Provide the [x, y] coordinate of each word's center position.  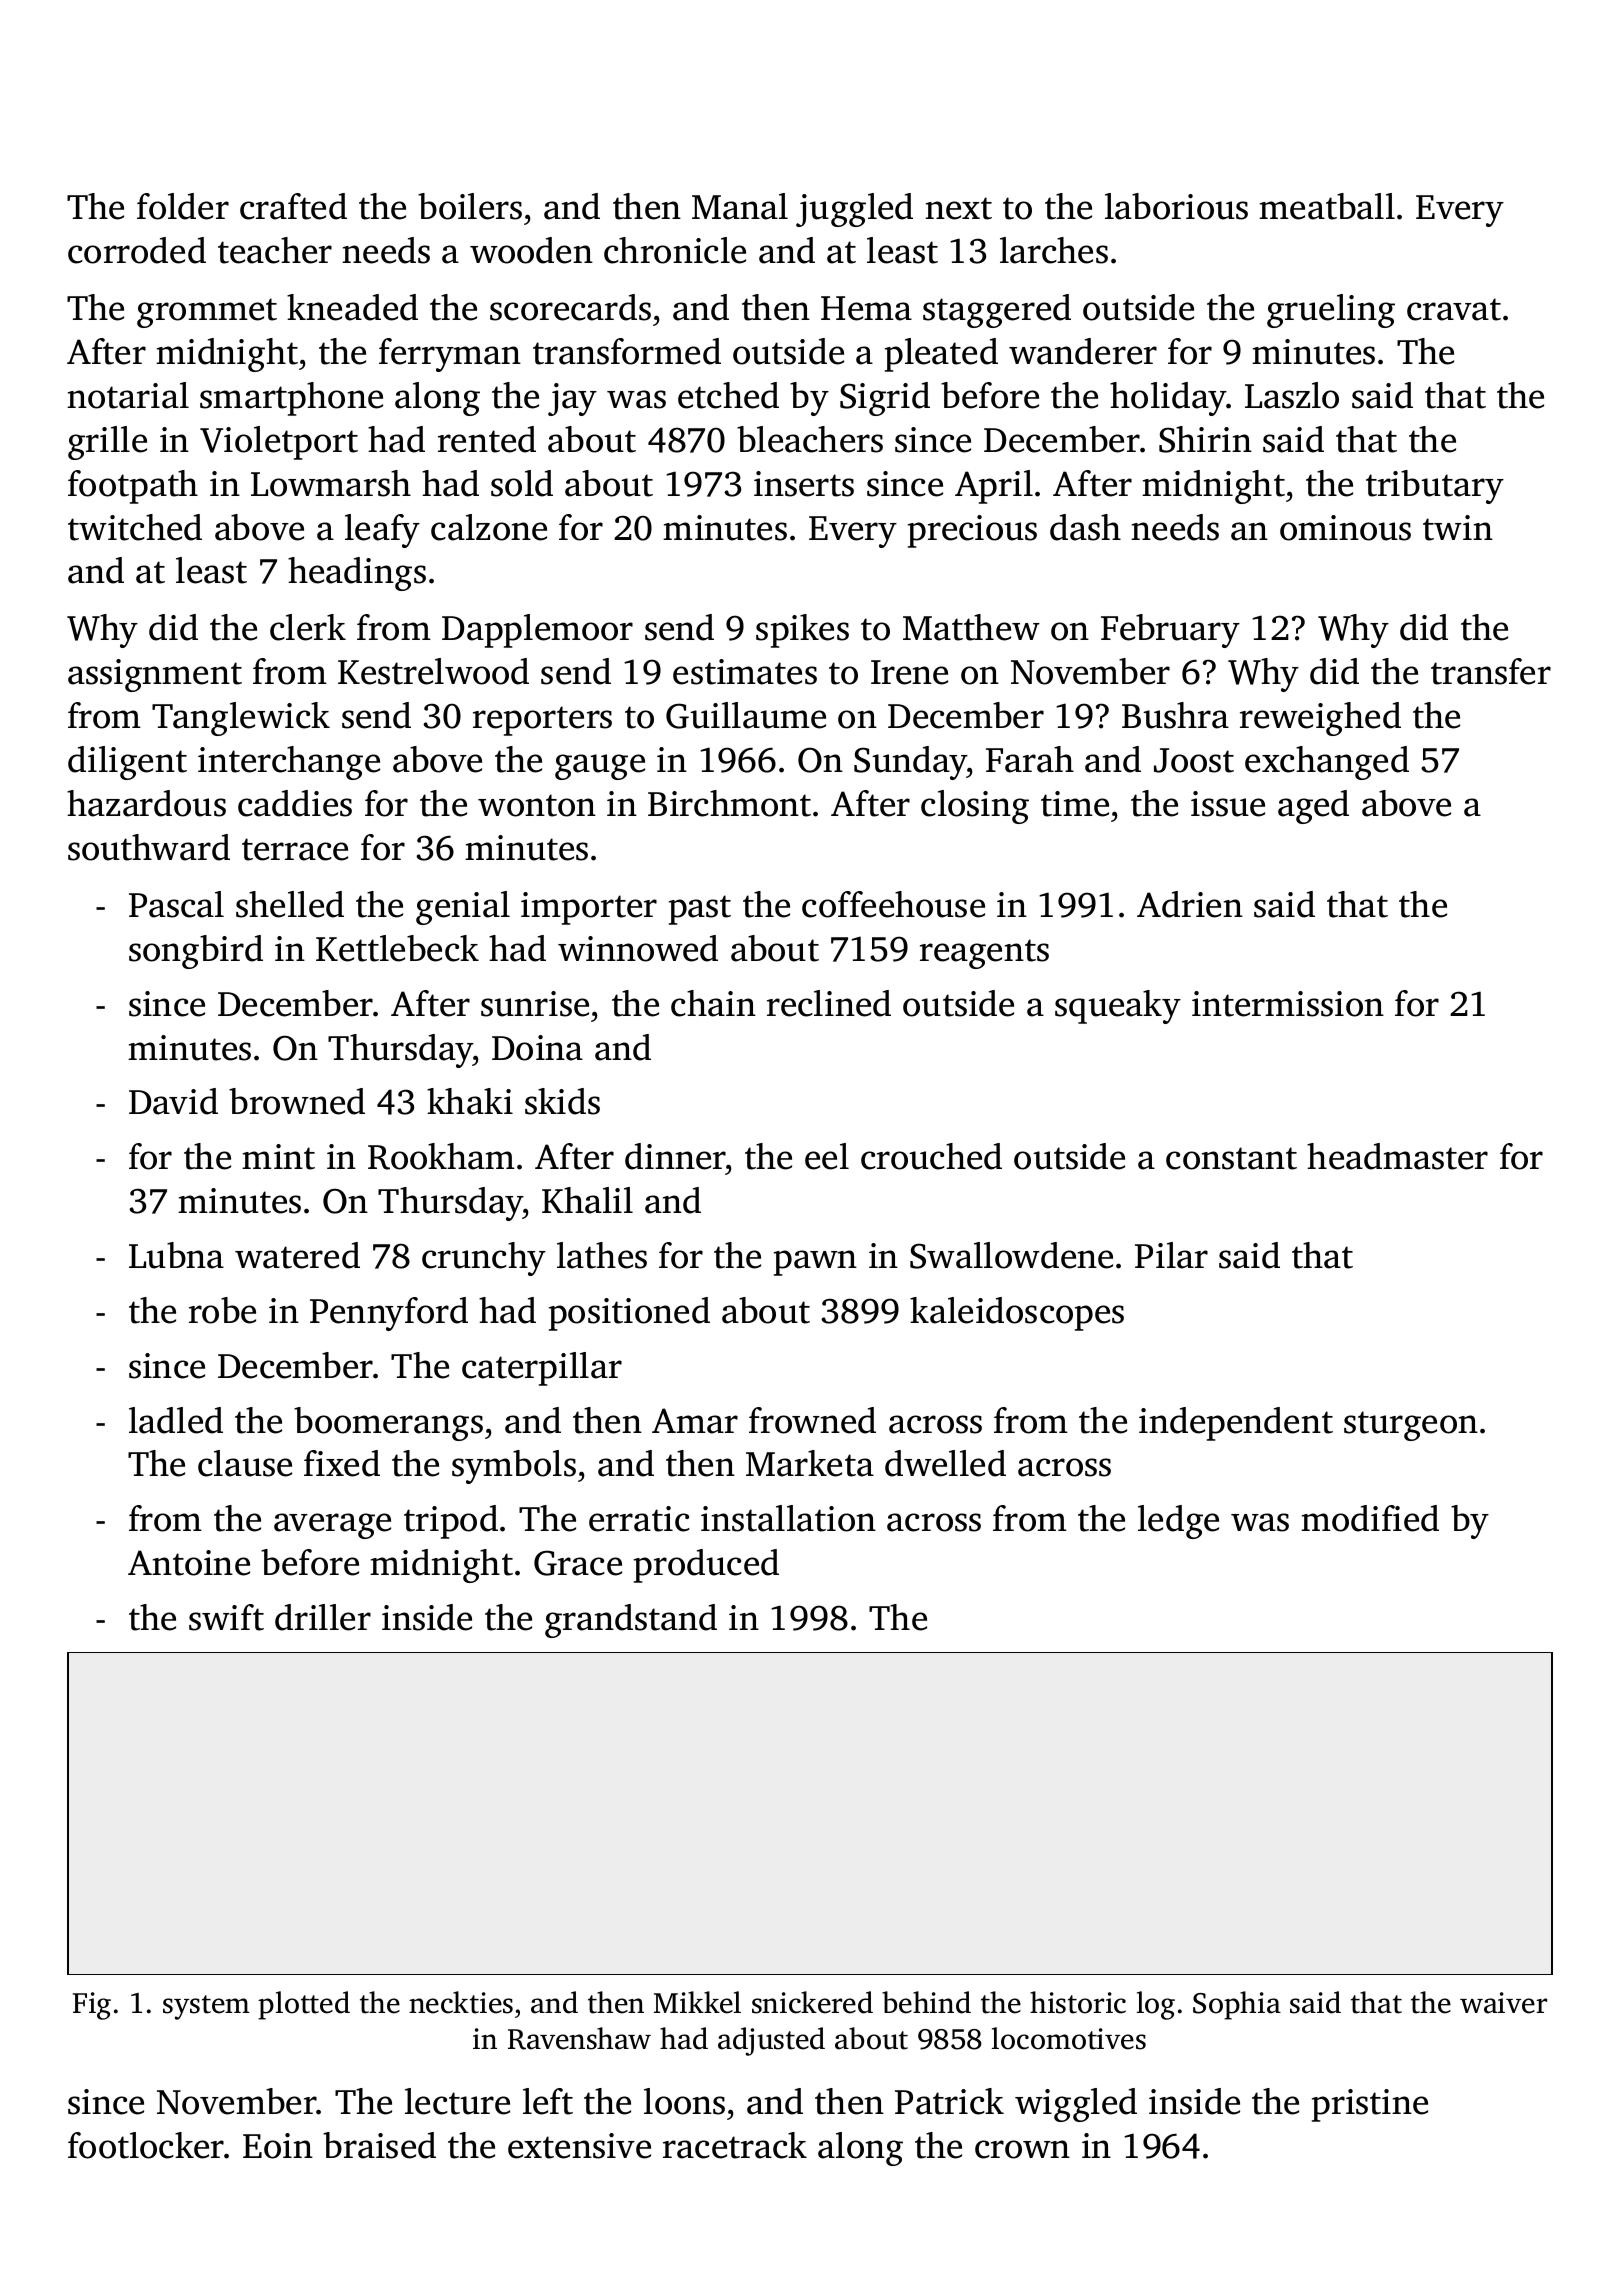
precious [972, 531]
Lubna [176, 1255]
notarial [128, 395]
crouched [931, 1156]
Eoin [278, 2146]
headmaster [1397, 1156]
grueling [1331, 311]
